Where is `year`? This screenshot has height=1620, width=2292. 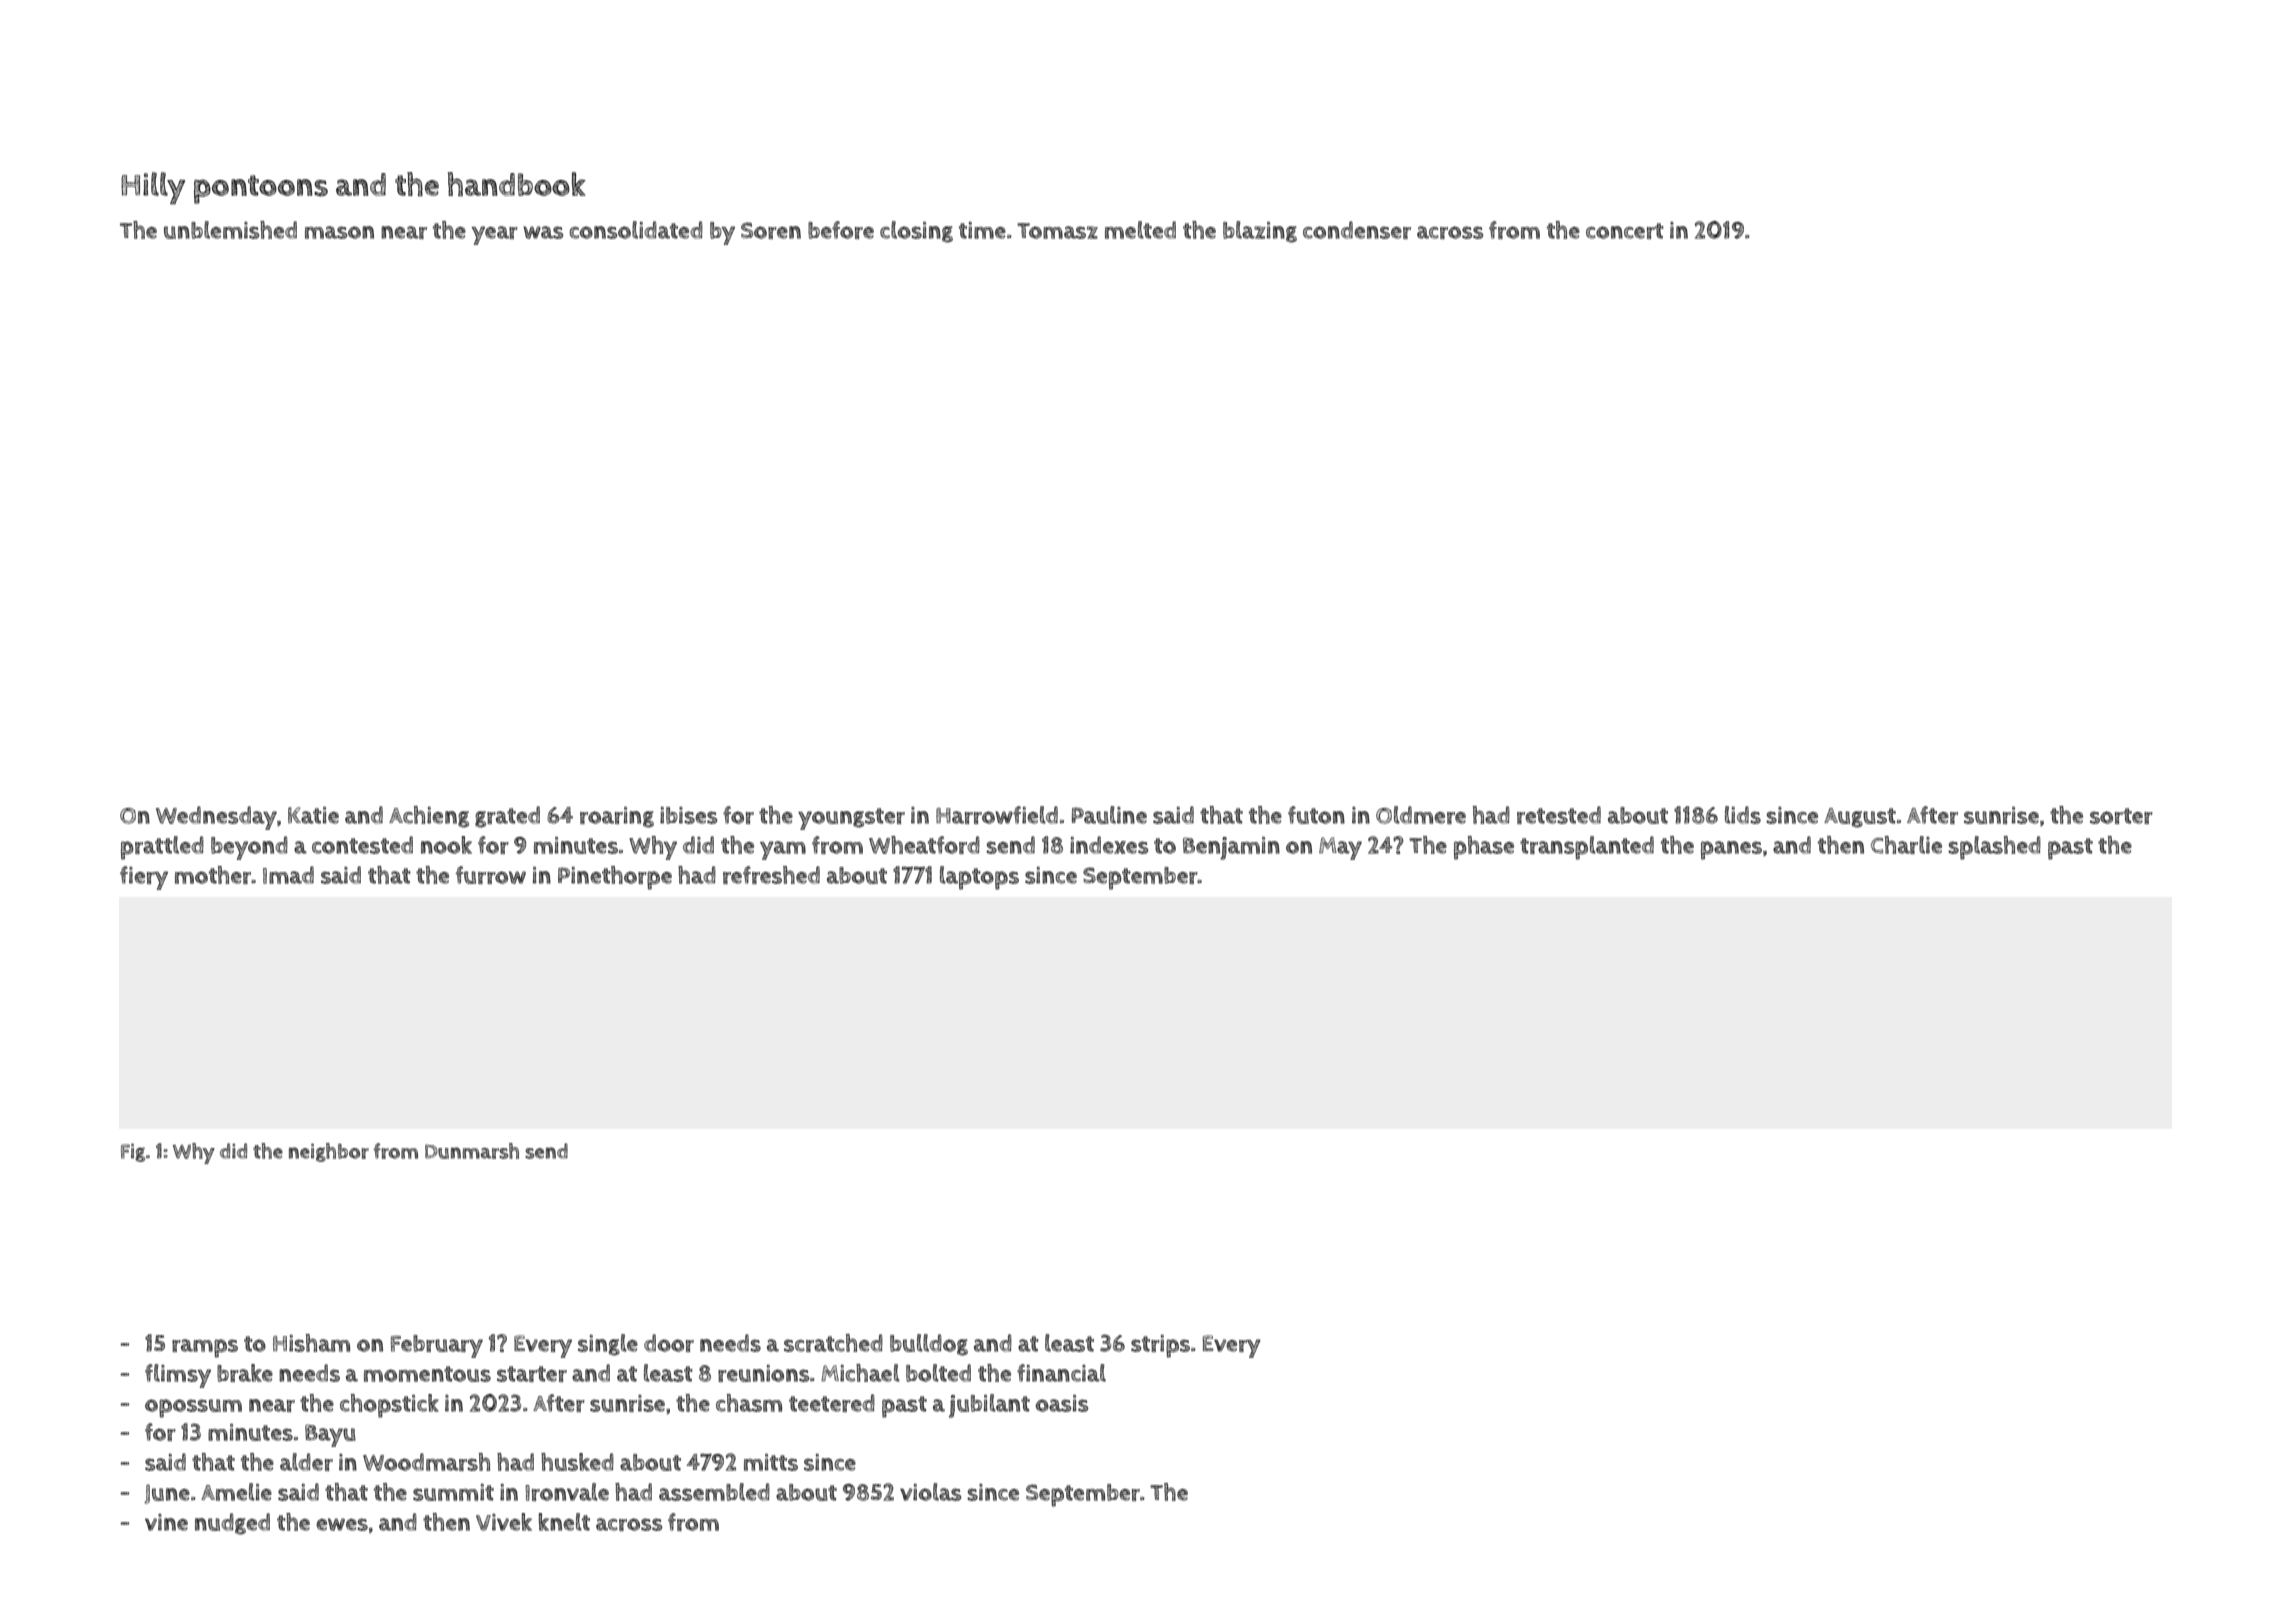 year is located at coordinates (495, 235).
